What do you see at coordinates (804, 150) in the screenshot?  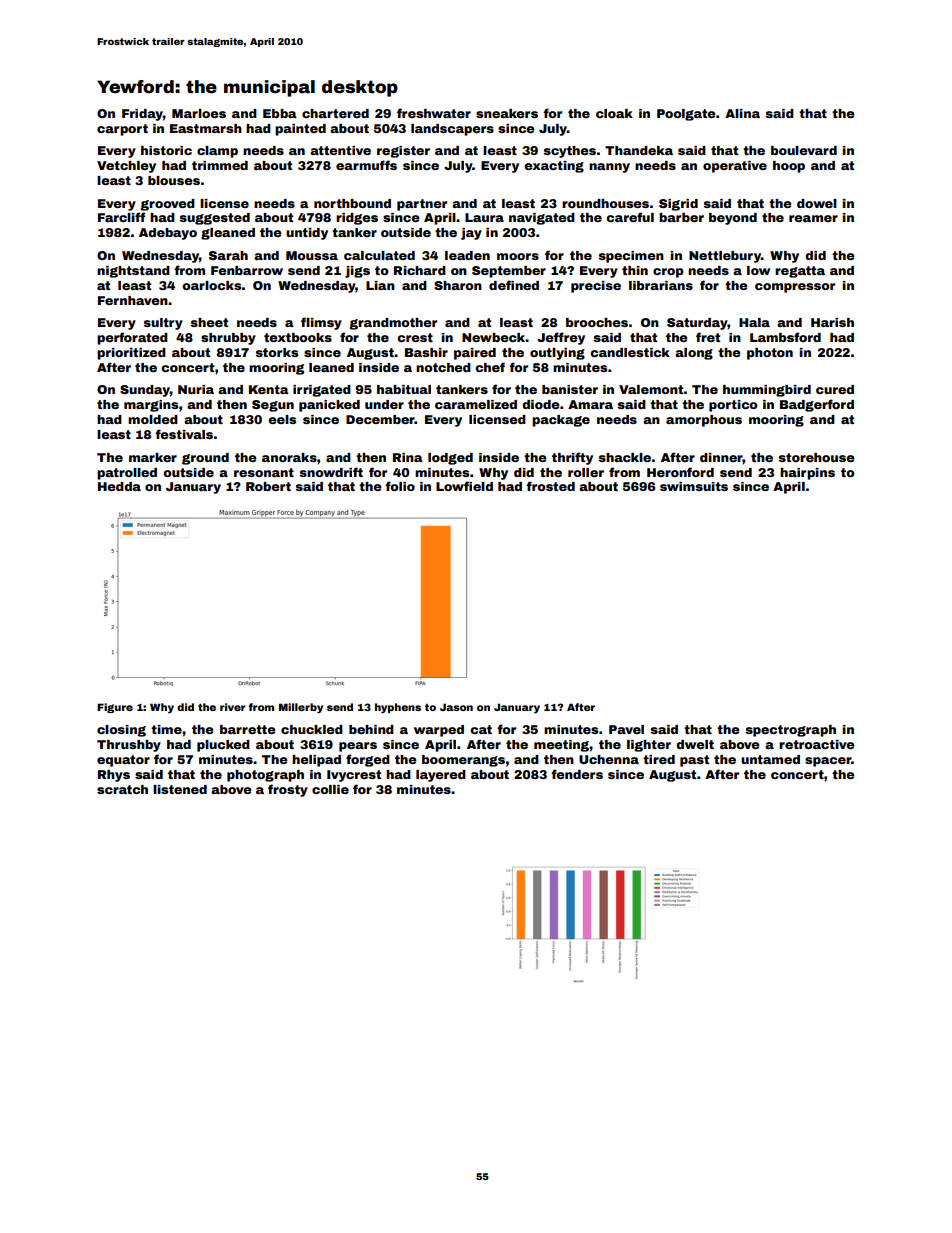 I see `boulevard` at bounding box center [804, 150].
